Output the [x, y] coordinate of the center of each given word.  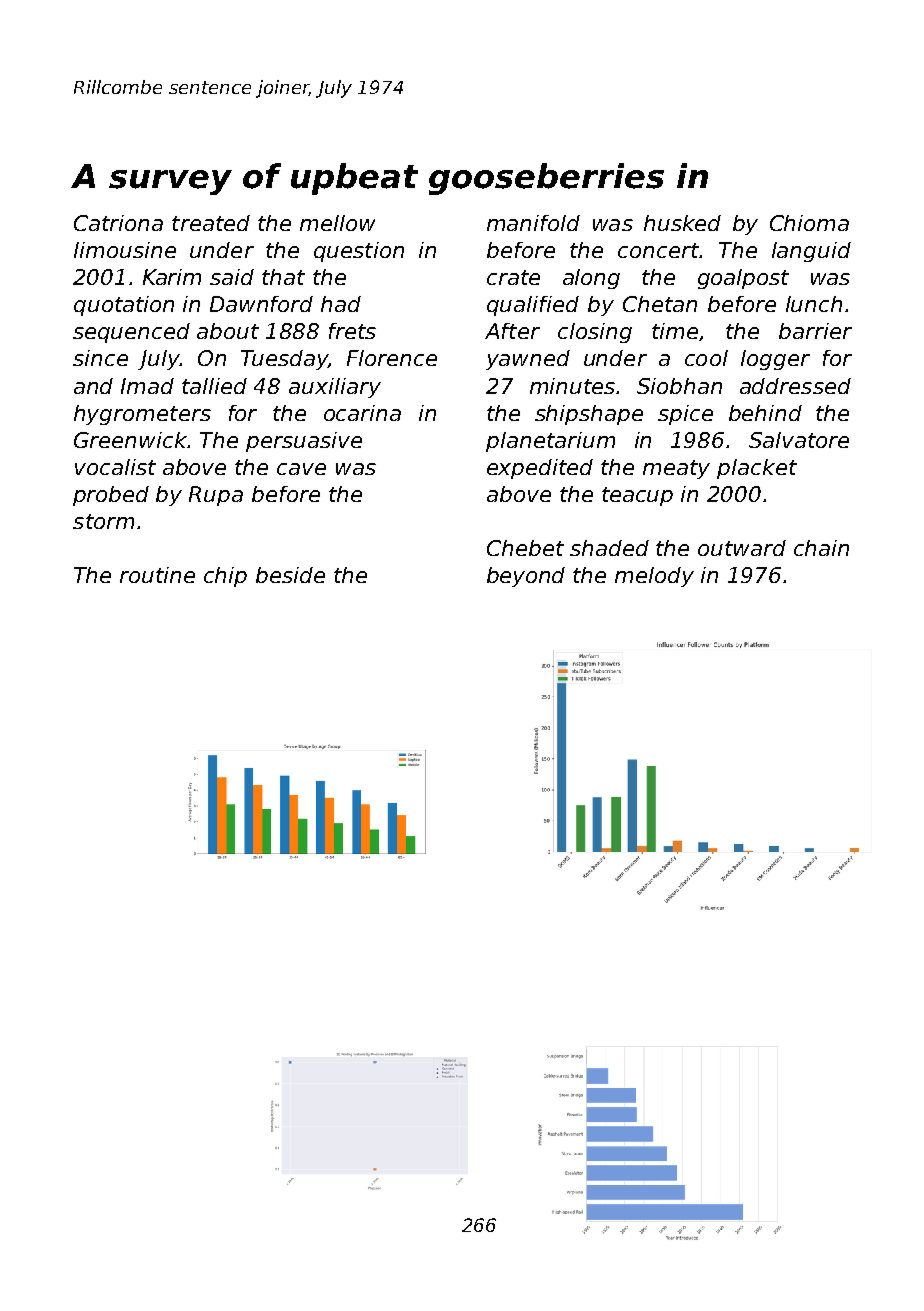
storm [103, 521]
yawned [528, 360]
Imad [147, 386]
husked [682, 223]
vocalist [115, 467]
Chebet [525, 548]
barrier [815, 331]
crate [513, 277]
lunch [814, 304]
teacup [637, 496]
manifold [533, 223]
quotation [124, 306]
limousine [125, 250]
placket [757, 469]
